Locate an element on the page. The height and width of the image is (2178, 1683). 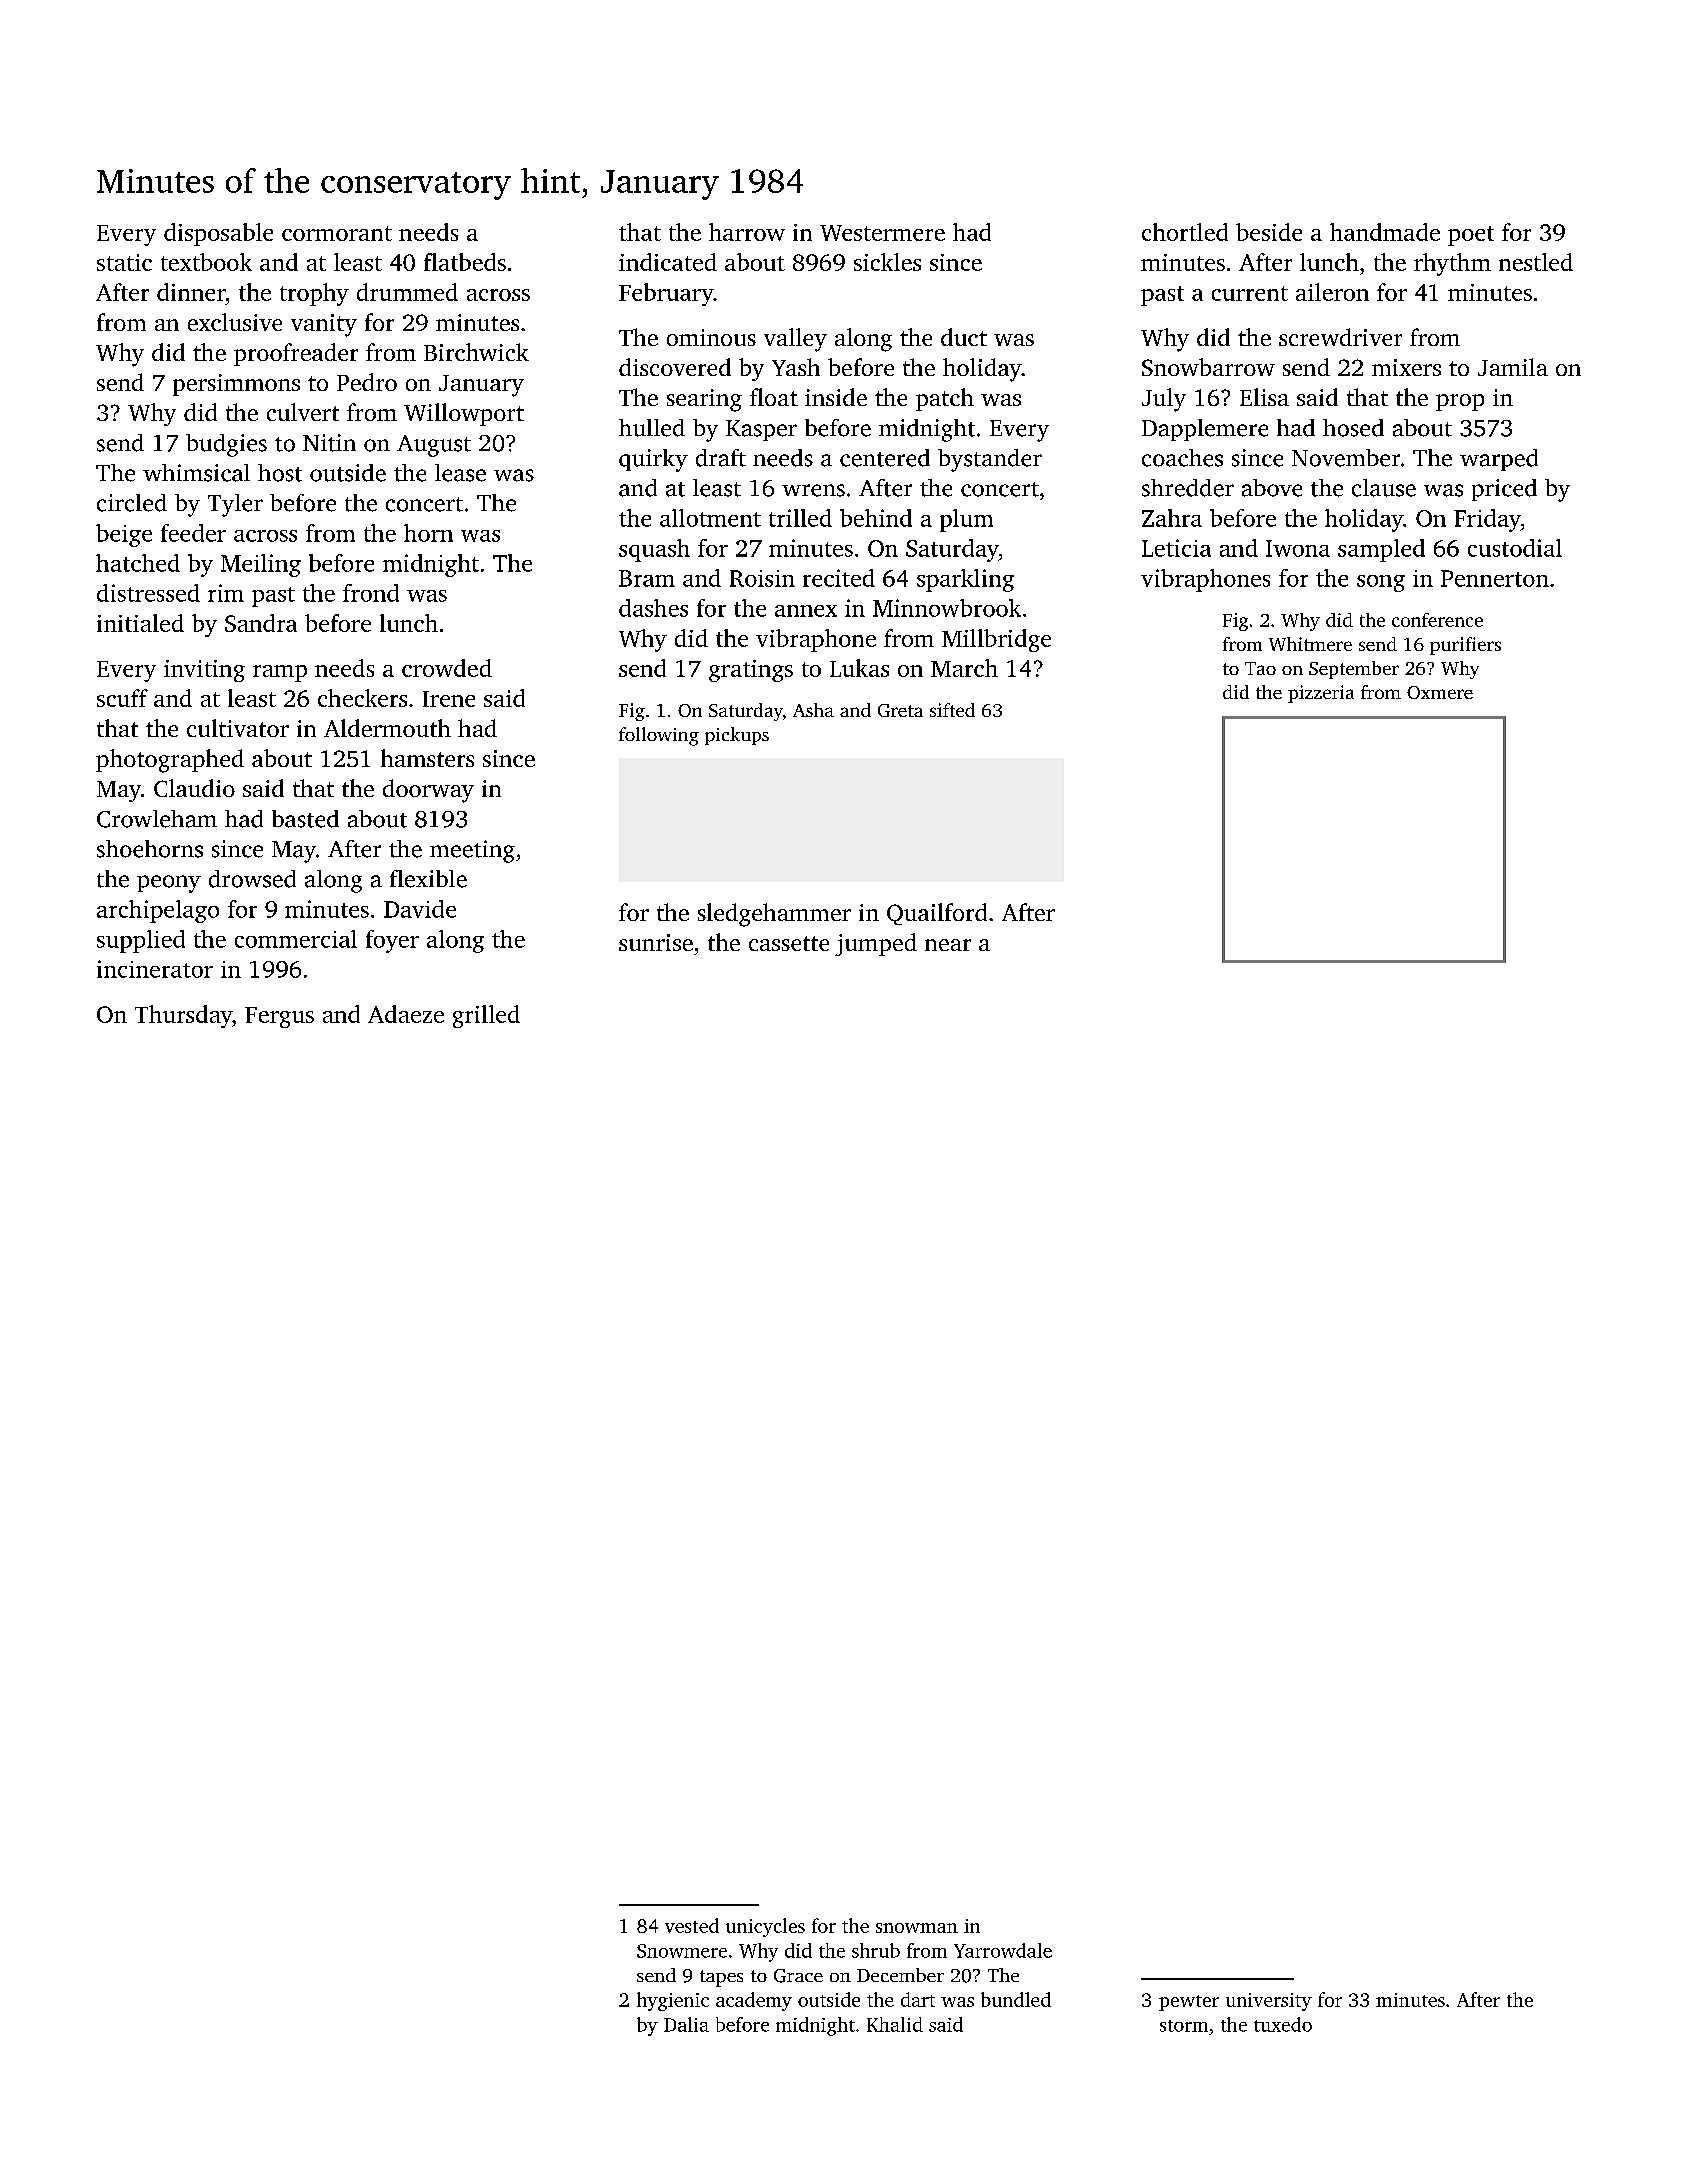
current is located at coordinates (1250, 293).
